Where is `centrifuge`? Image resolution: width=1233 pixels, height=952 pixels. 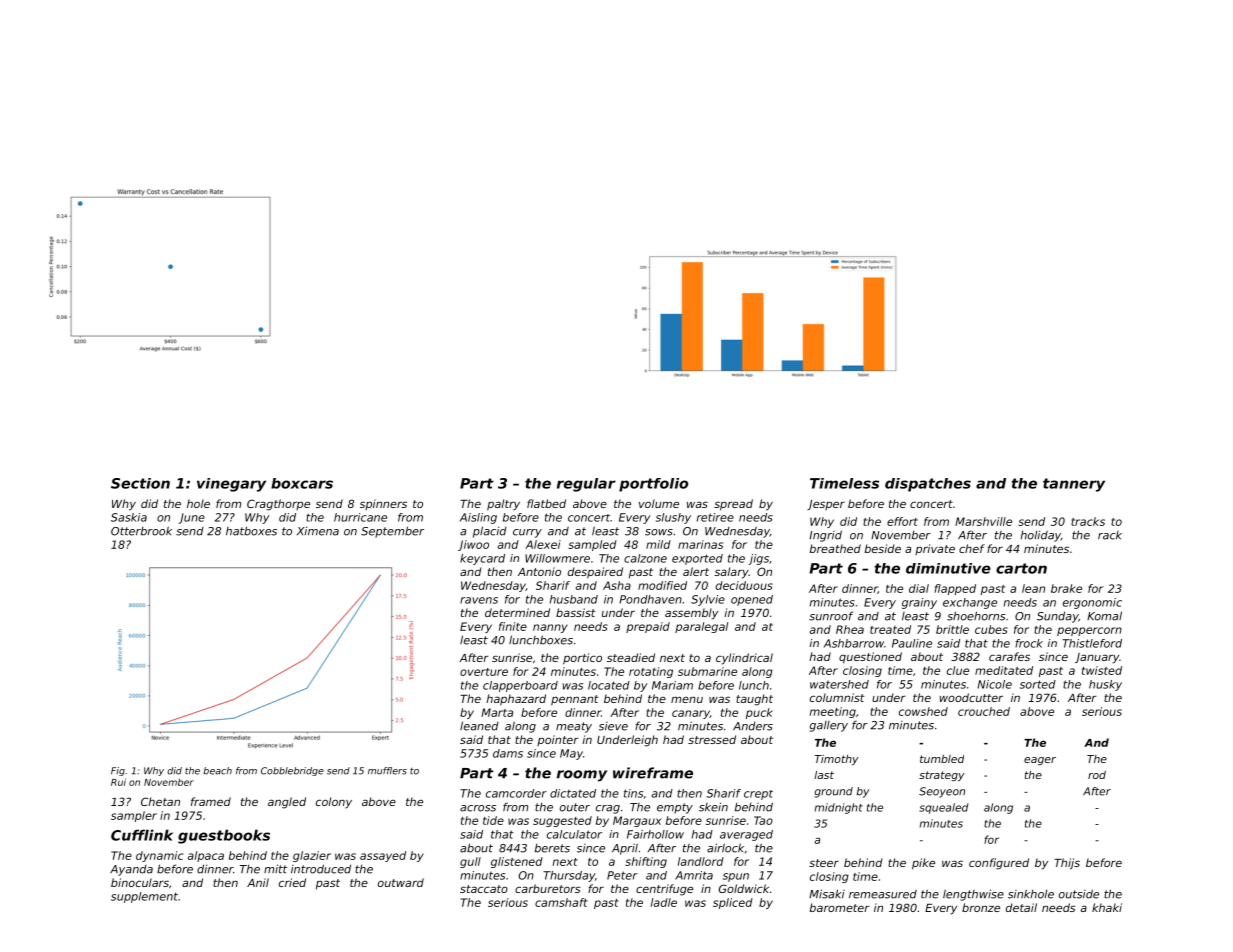 centrifuge is located at coordinates (664, 890).
